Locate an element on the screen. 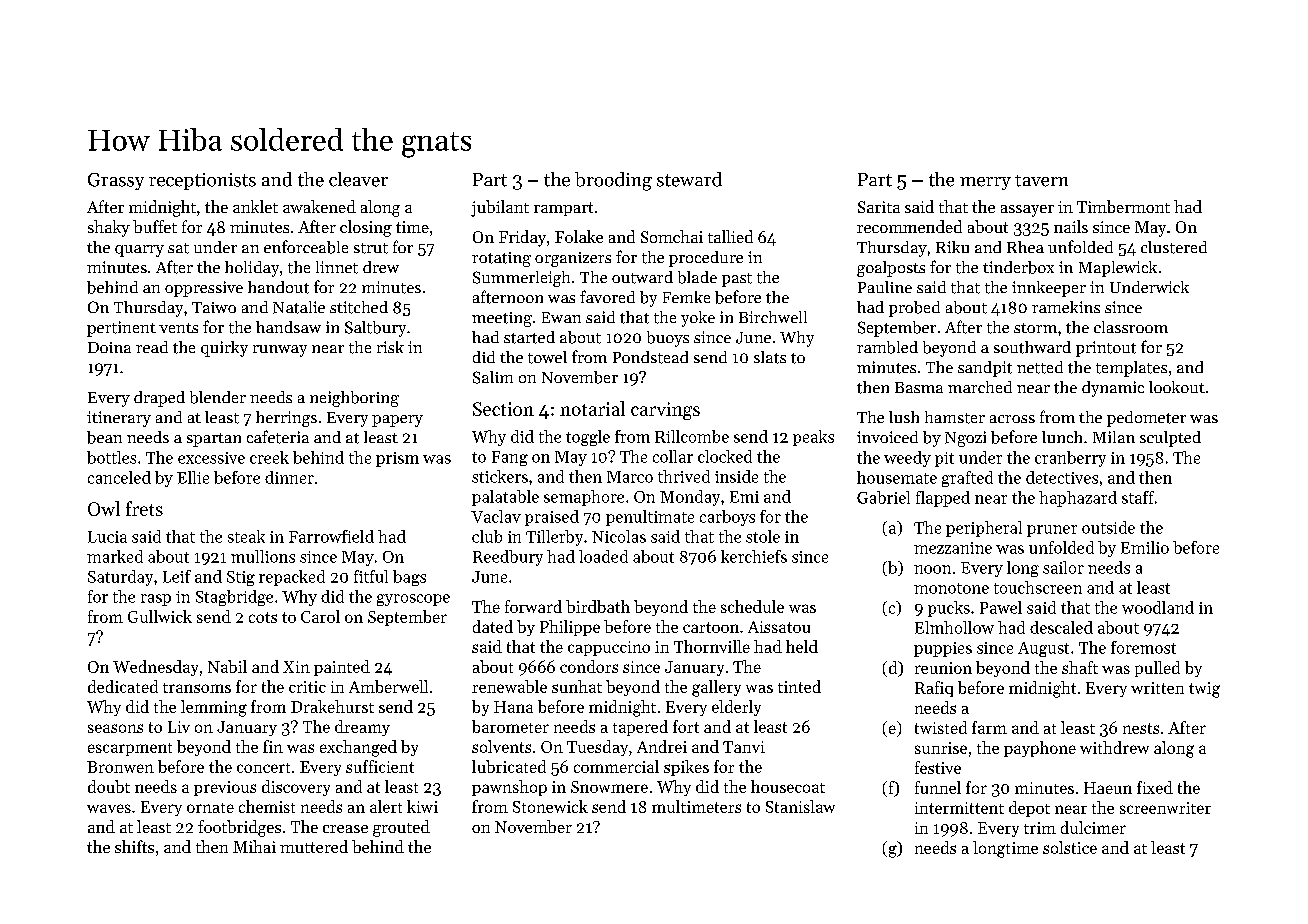 This screenshot has width=1308, height=924. ramekins is located at coordinates (1066, 307).
